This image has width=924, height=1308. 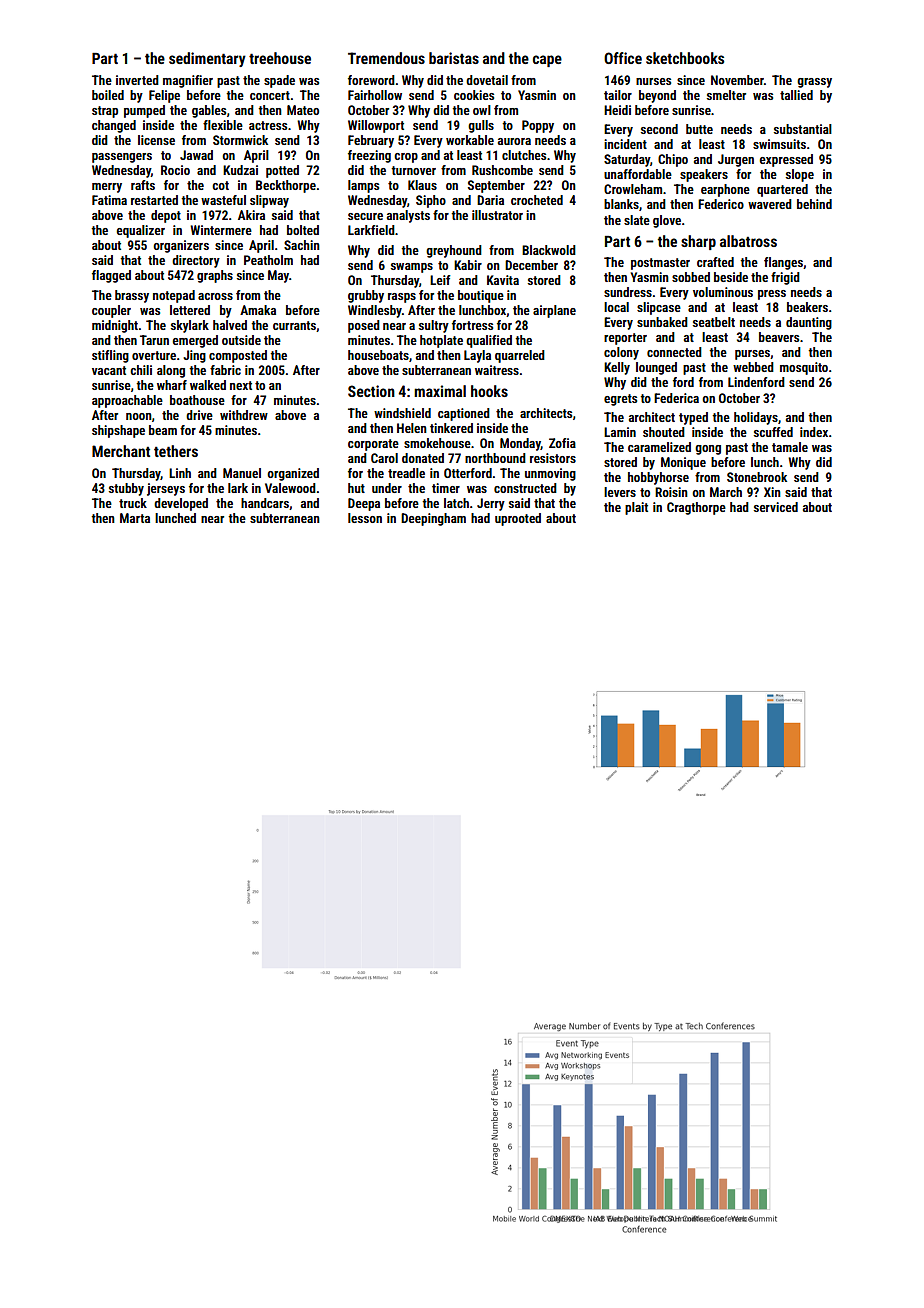 What do you see at coordinates (696, 508) in the image?
I see `Cragthorpe` at bounding box center [696, 508].
